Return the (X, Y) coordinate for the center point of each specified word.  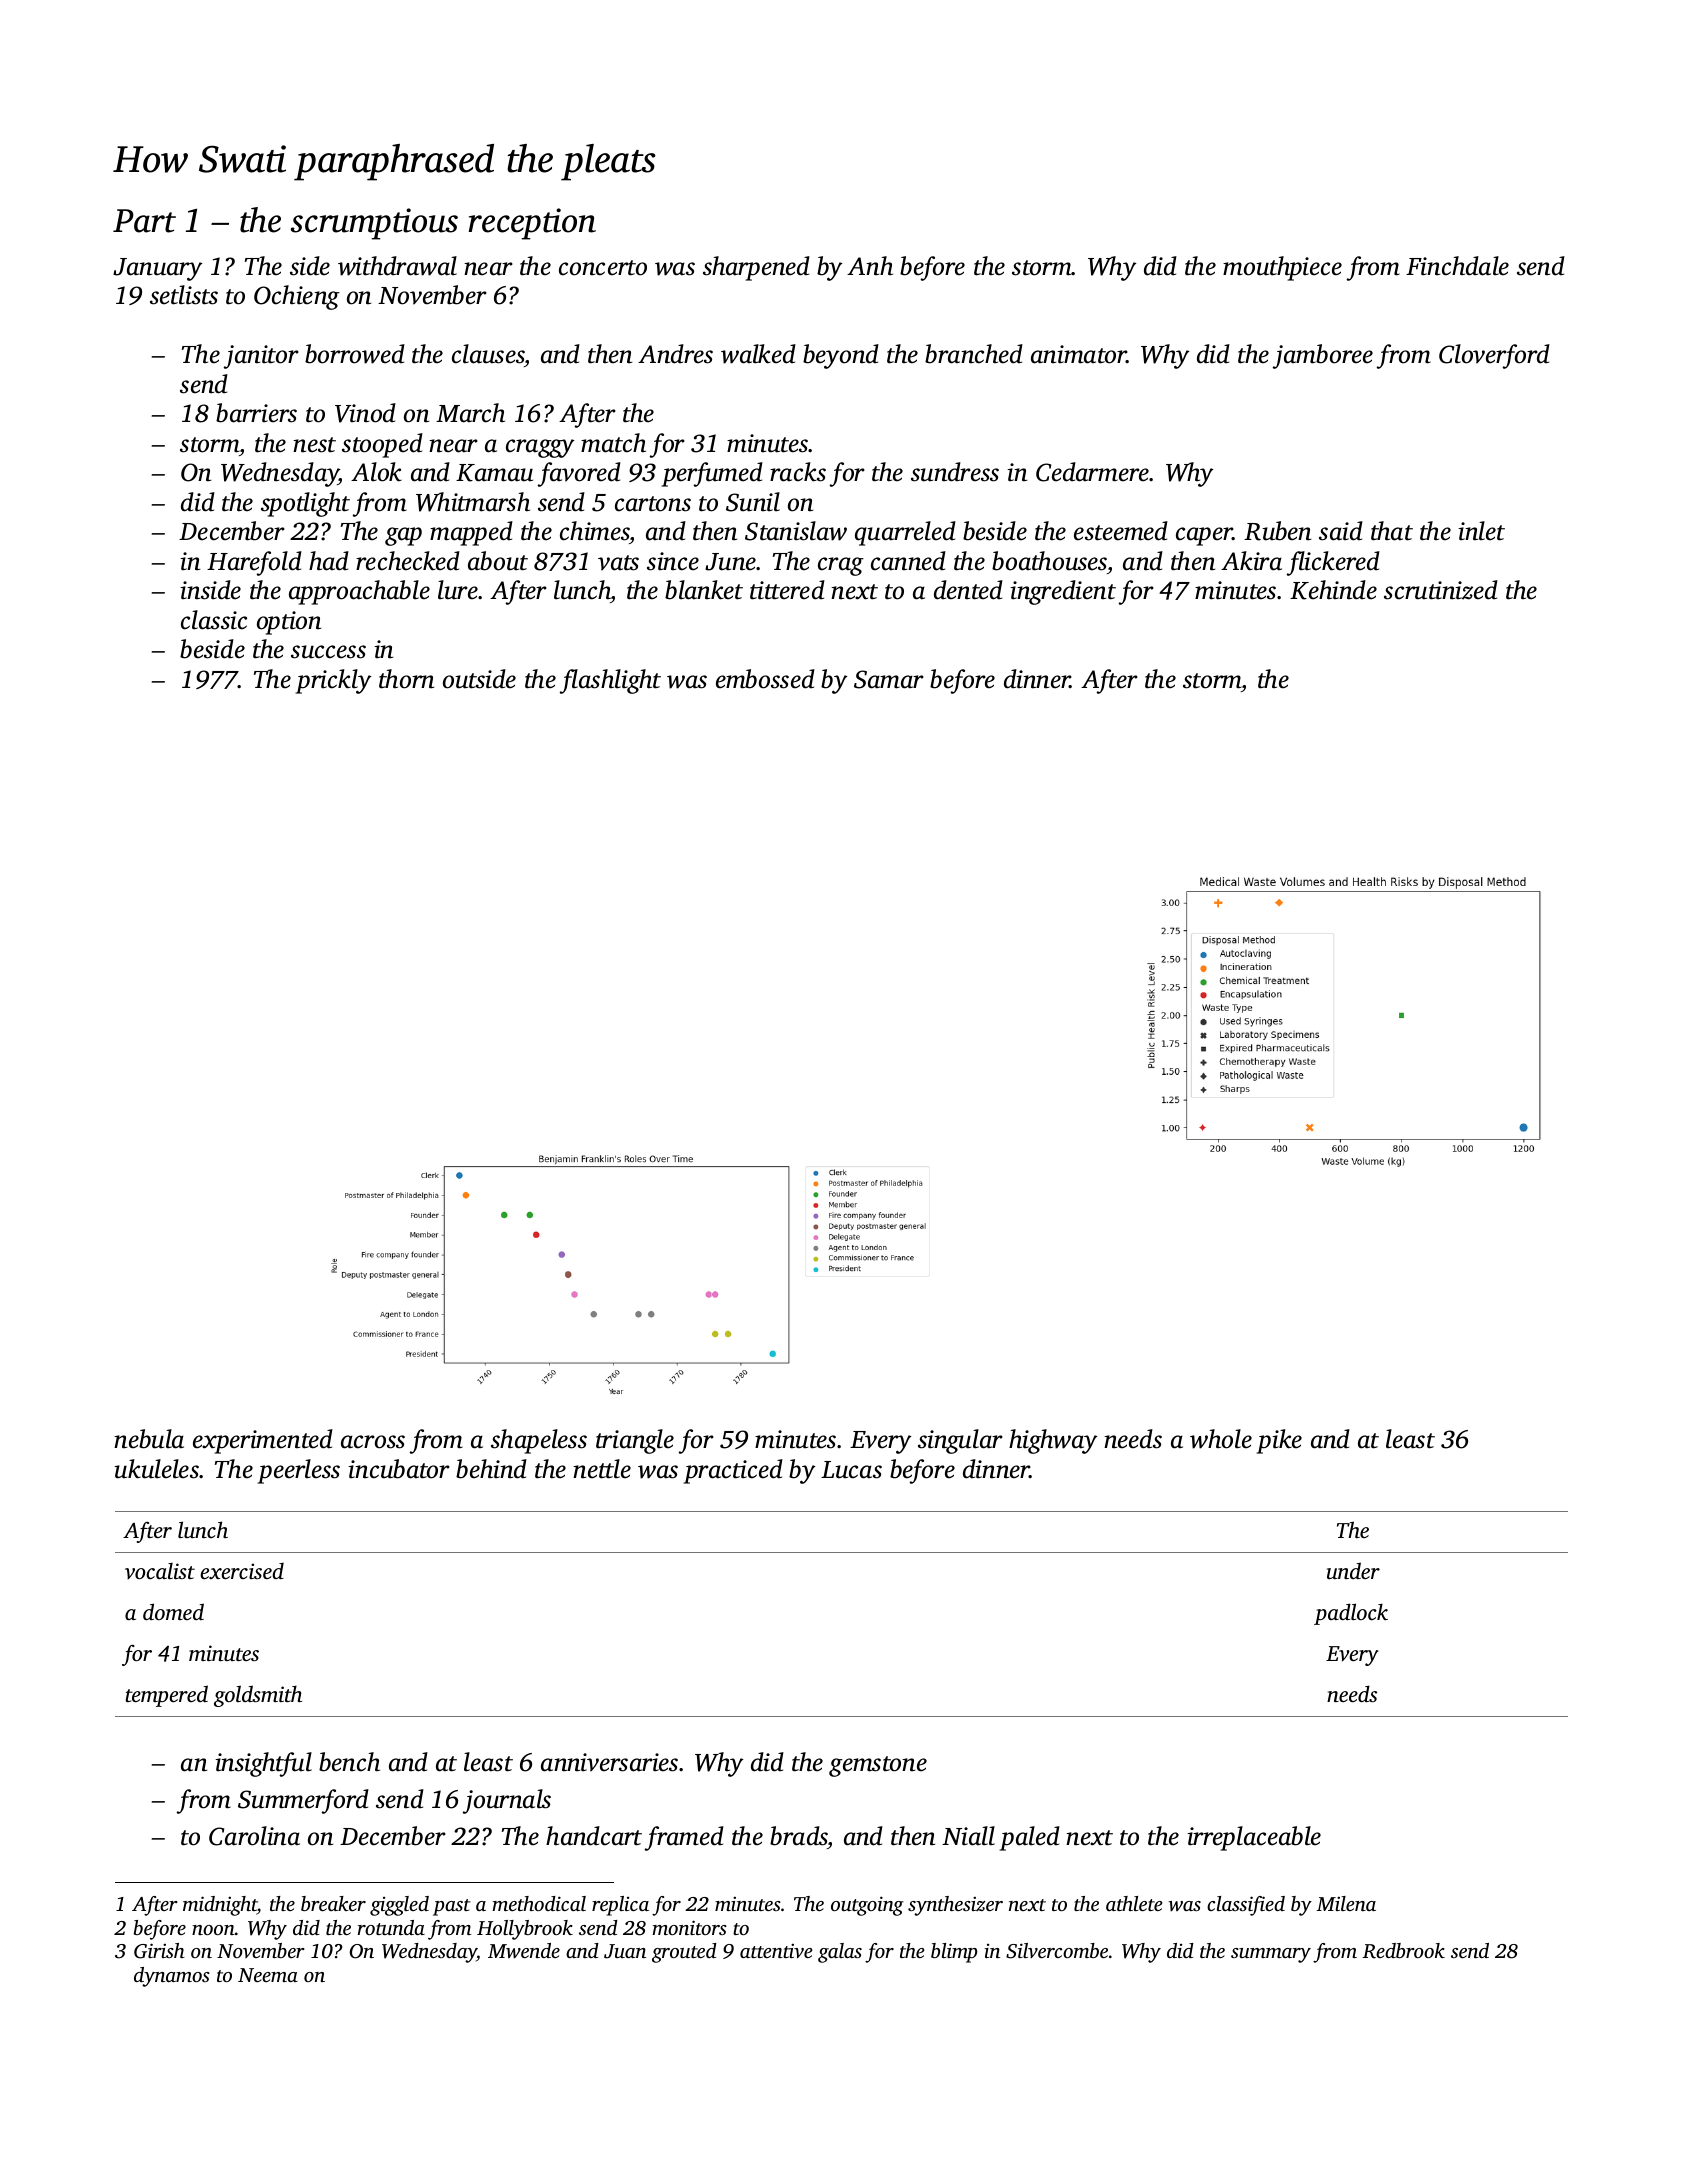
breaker (333, 1903)
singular (960, 1441)
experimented (263, 1441)
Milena (1346, 1903)
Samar (889, 679)
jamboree (1323, 356)
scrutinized (1441, 590)
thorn (406, 679)
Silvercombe (1057, 1951)
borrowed (355, 354)
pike (1279, 1441)
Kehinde (1333, 590)
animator (1079, 354)
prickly (333, 681)
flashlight (610, 681)
